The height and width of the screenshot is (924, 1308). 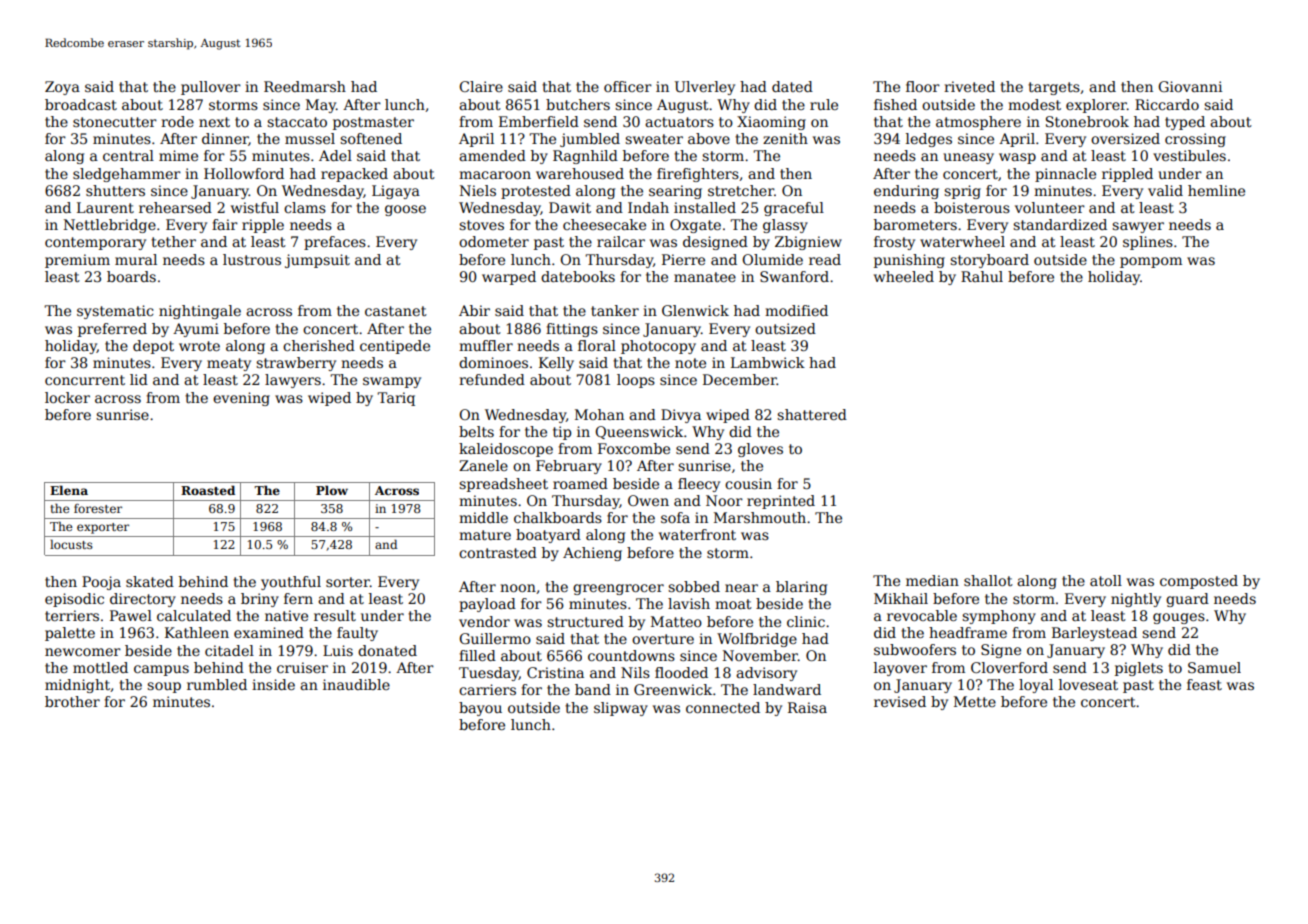 What do you see at coordinates (639, 432) in the screenshot?
I see `Queenswick` at bounding box center [639, 432].
